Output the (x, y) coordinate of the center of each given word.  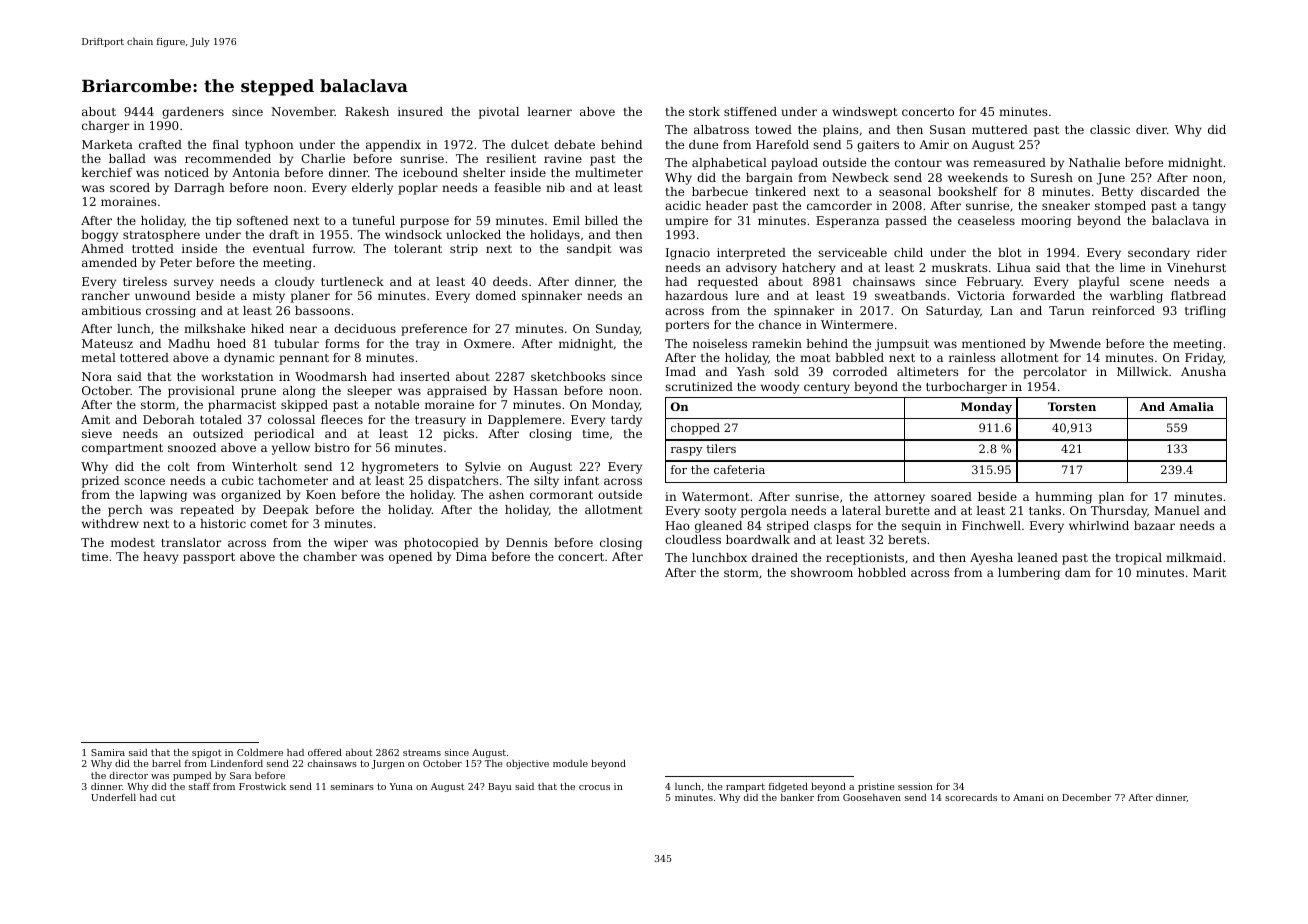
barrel (166, 763)
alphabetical (729, 164)
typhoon (269, 146)
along (299, 392)
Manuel (1177, 510)
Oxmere (487, 343)
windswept (864, 113)
